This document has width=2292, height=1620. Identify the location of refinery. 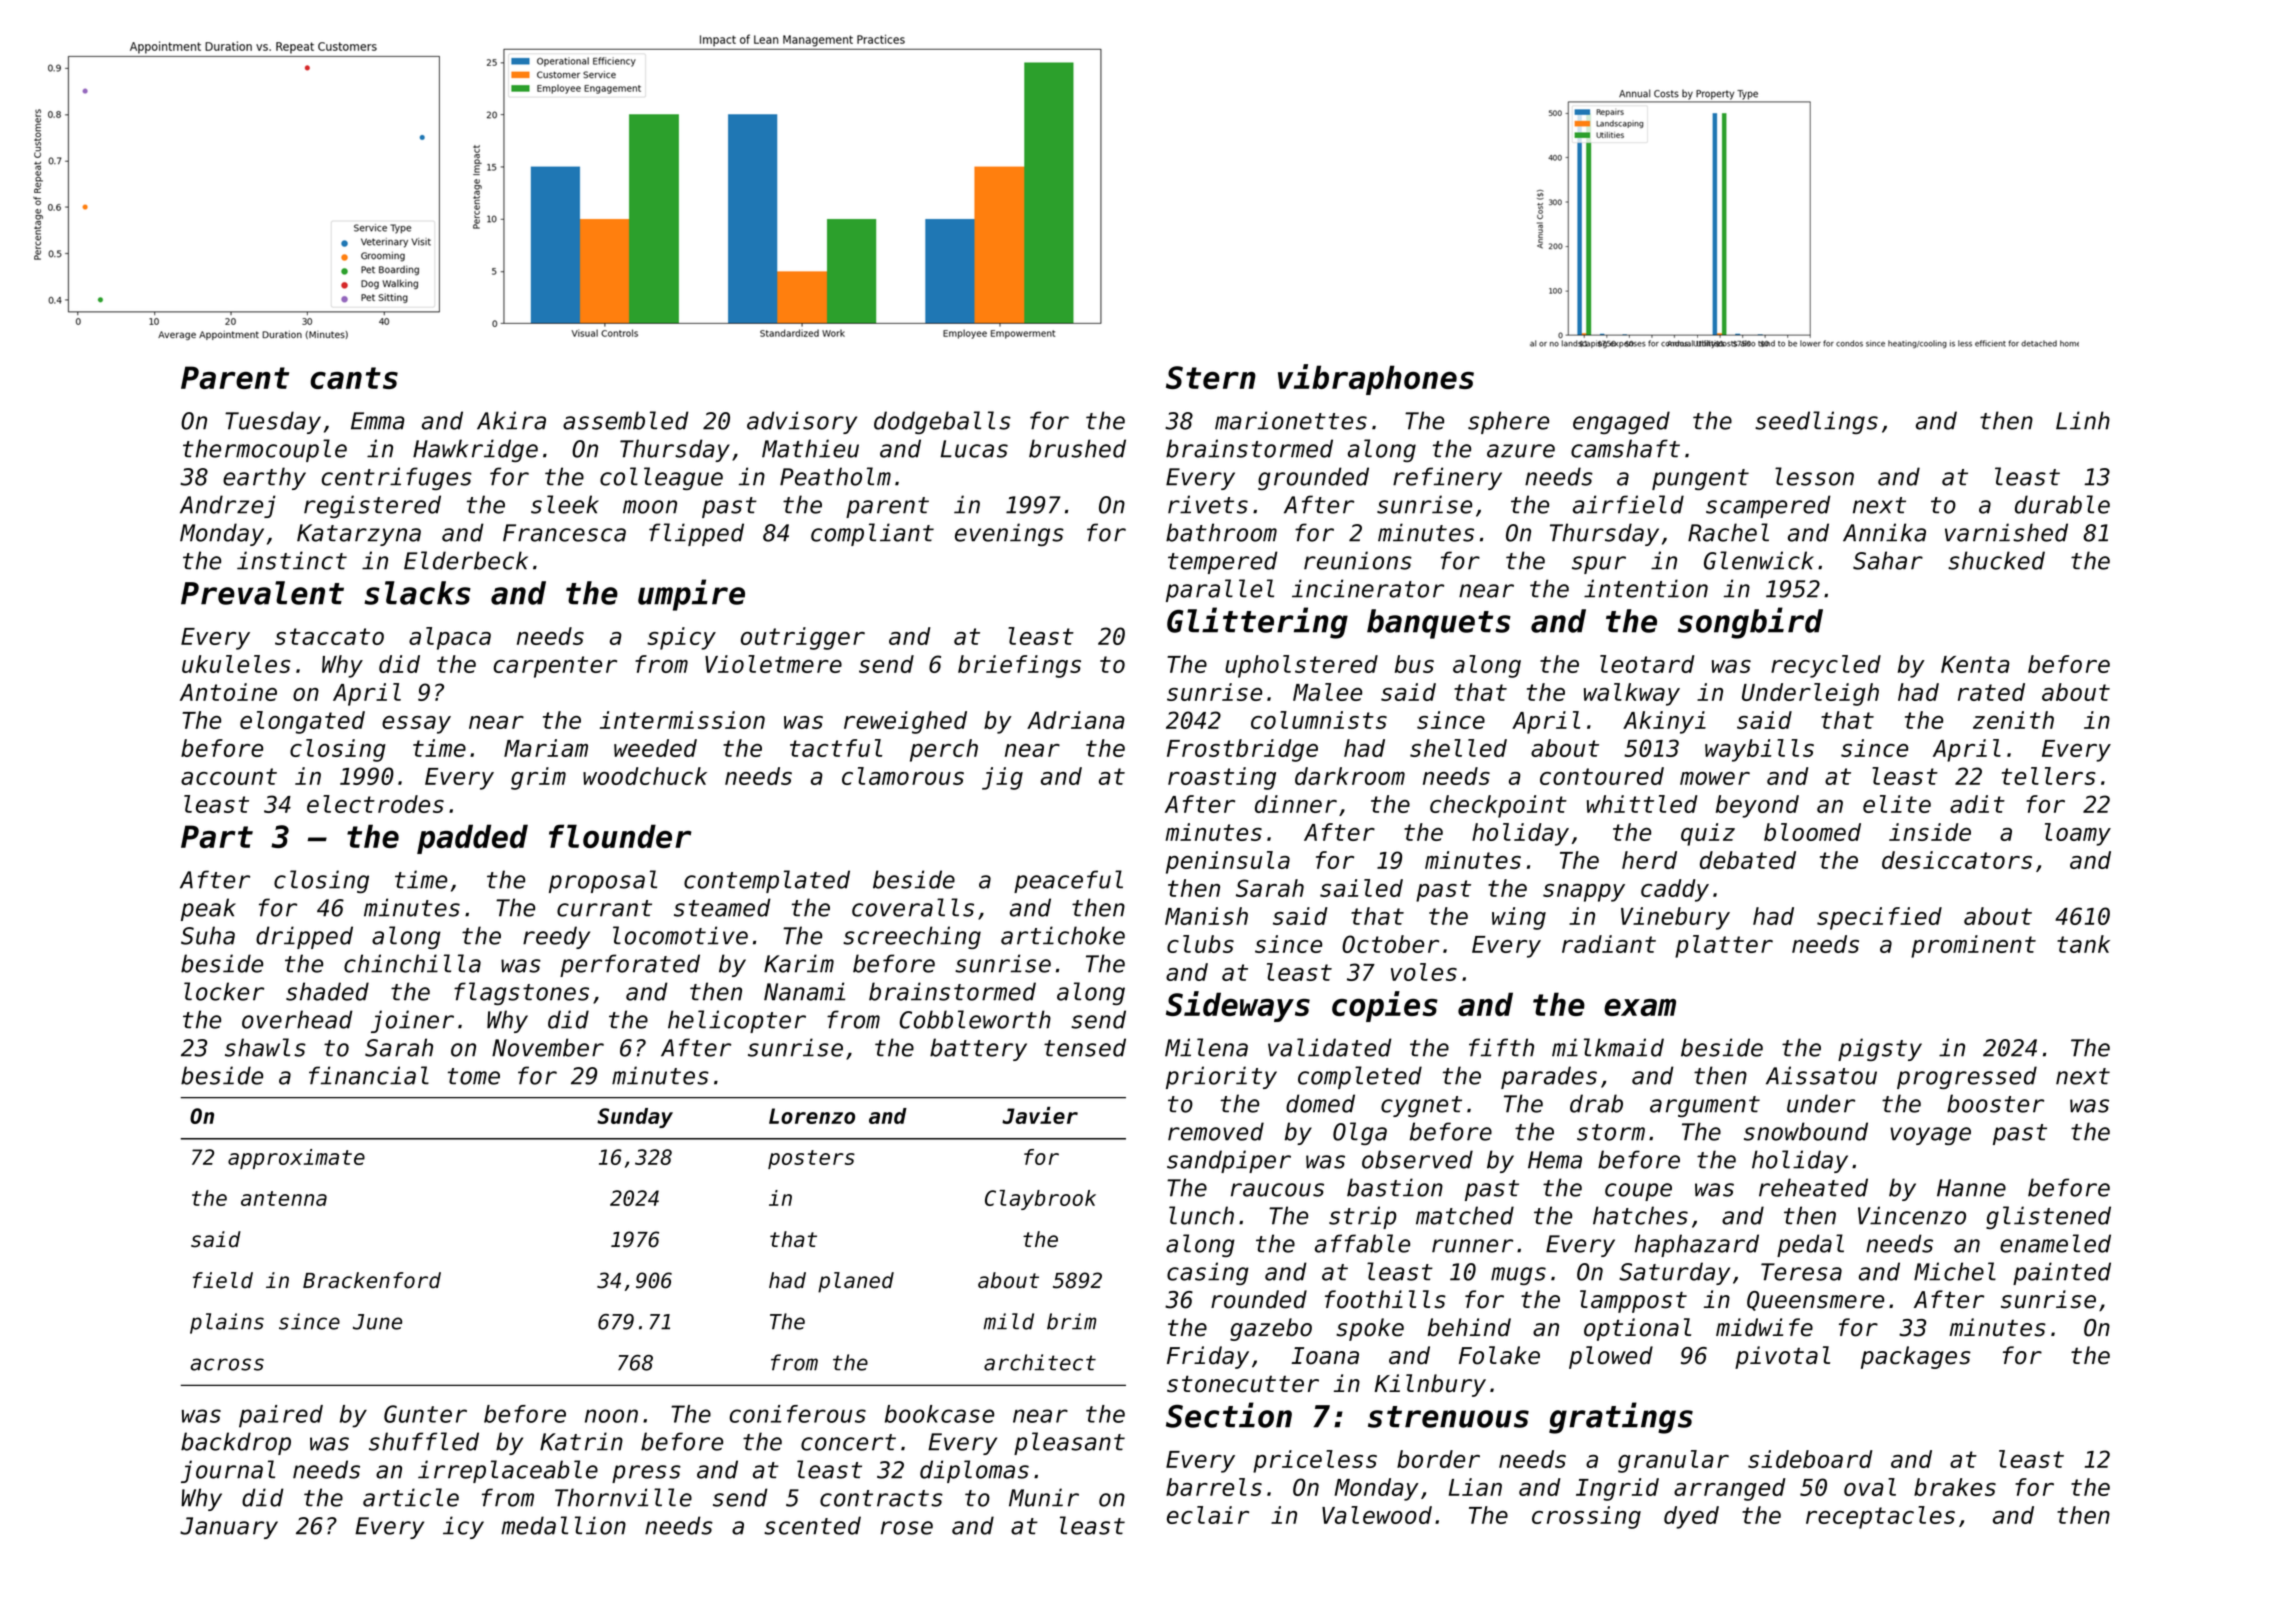
(1447, 478).
